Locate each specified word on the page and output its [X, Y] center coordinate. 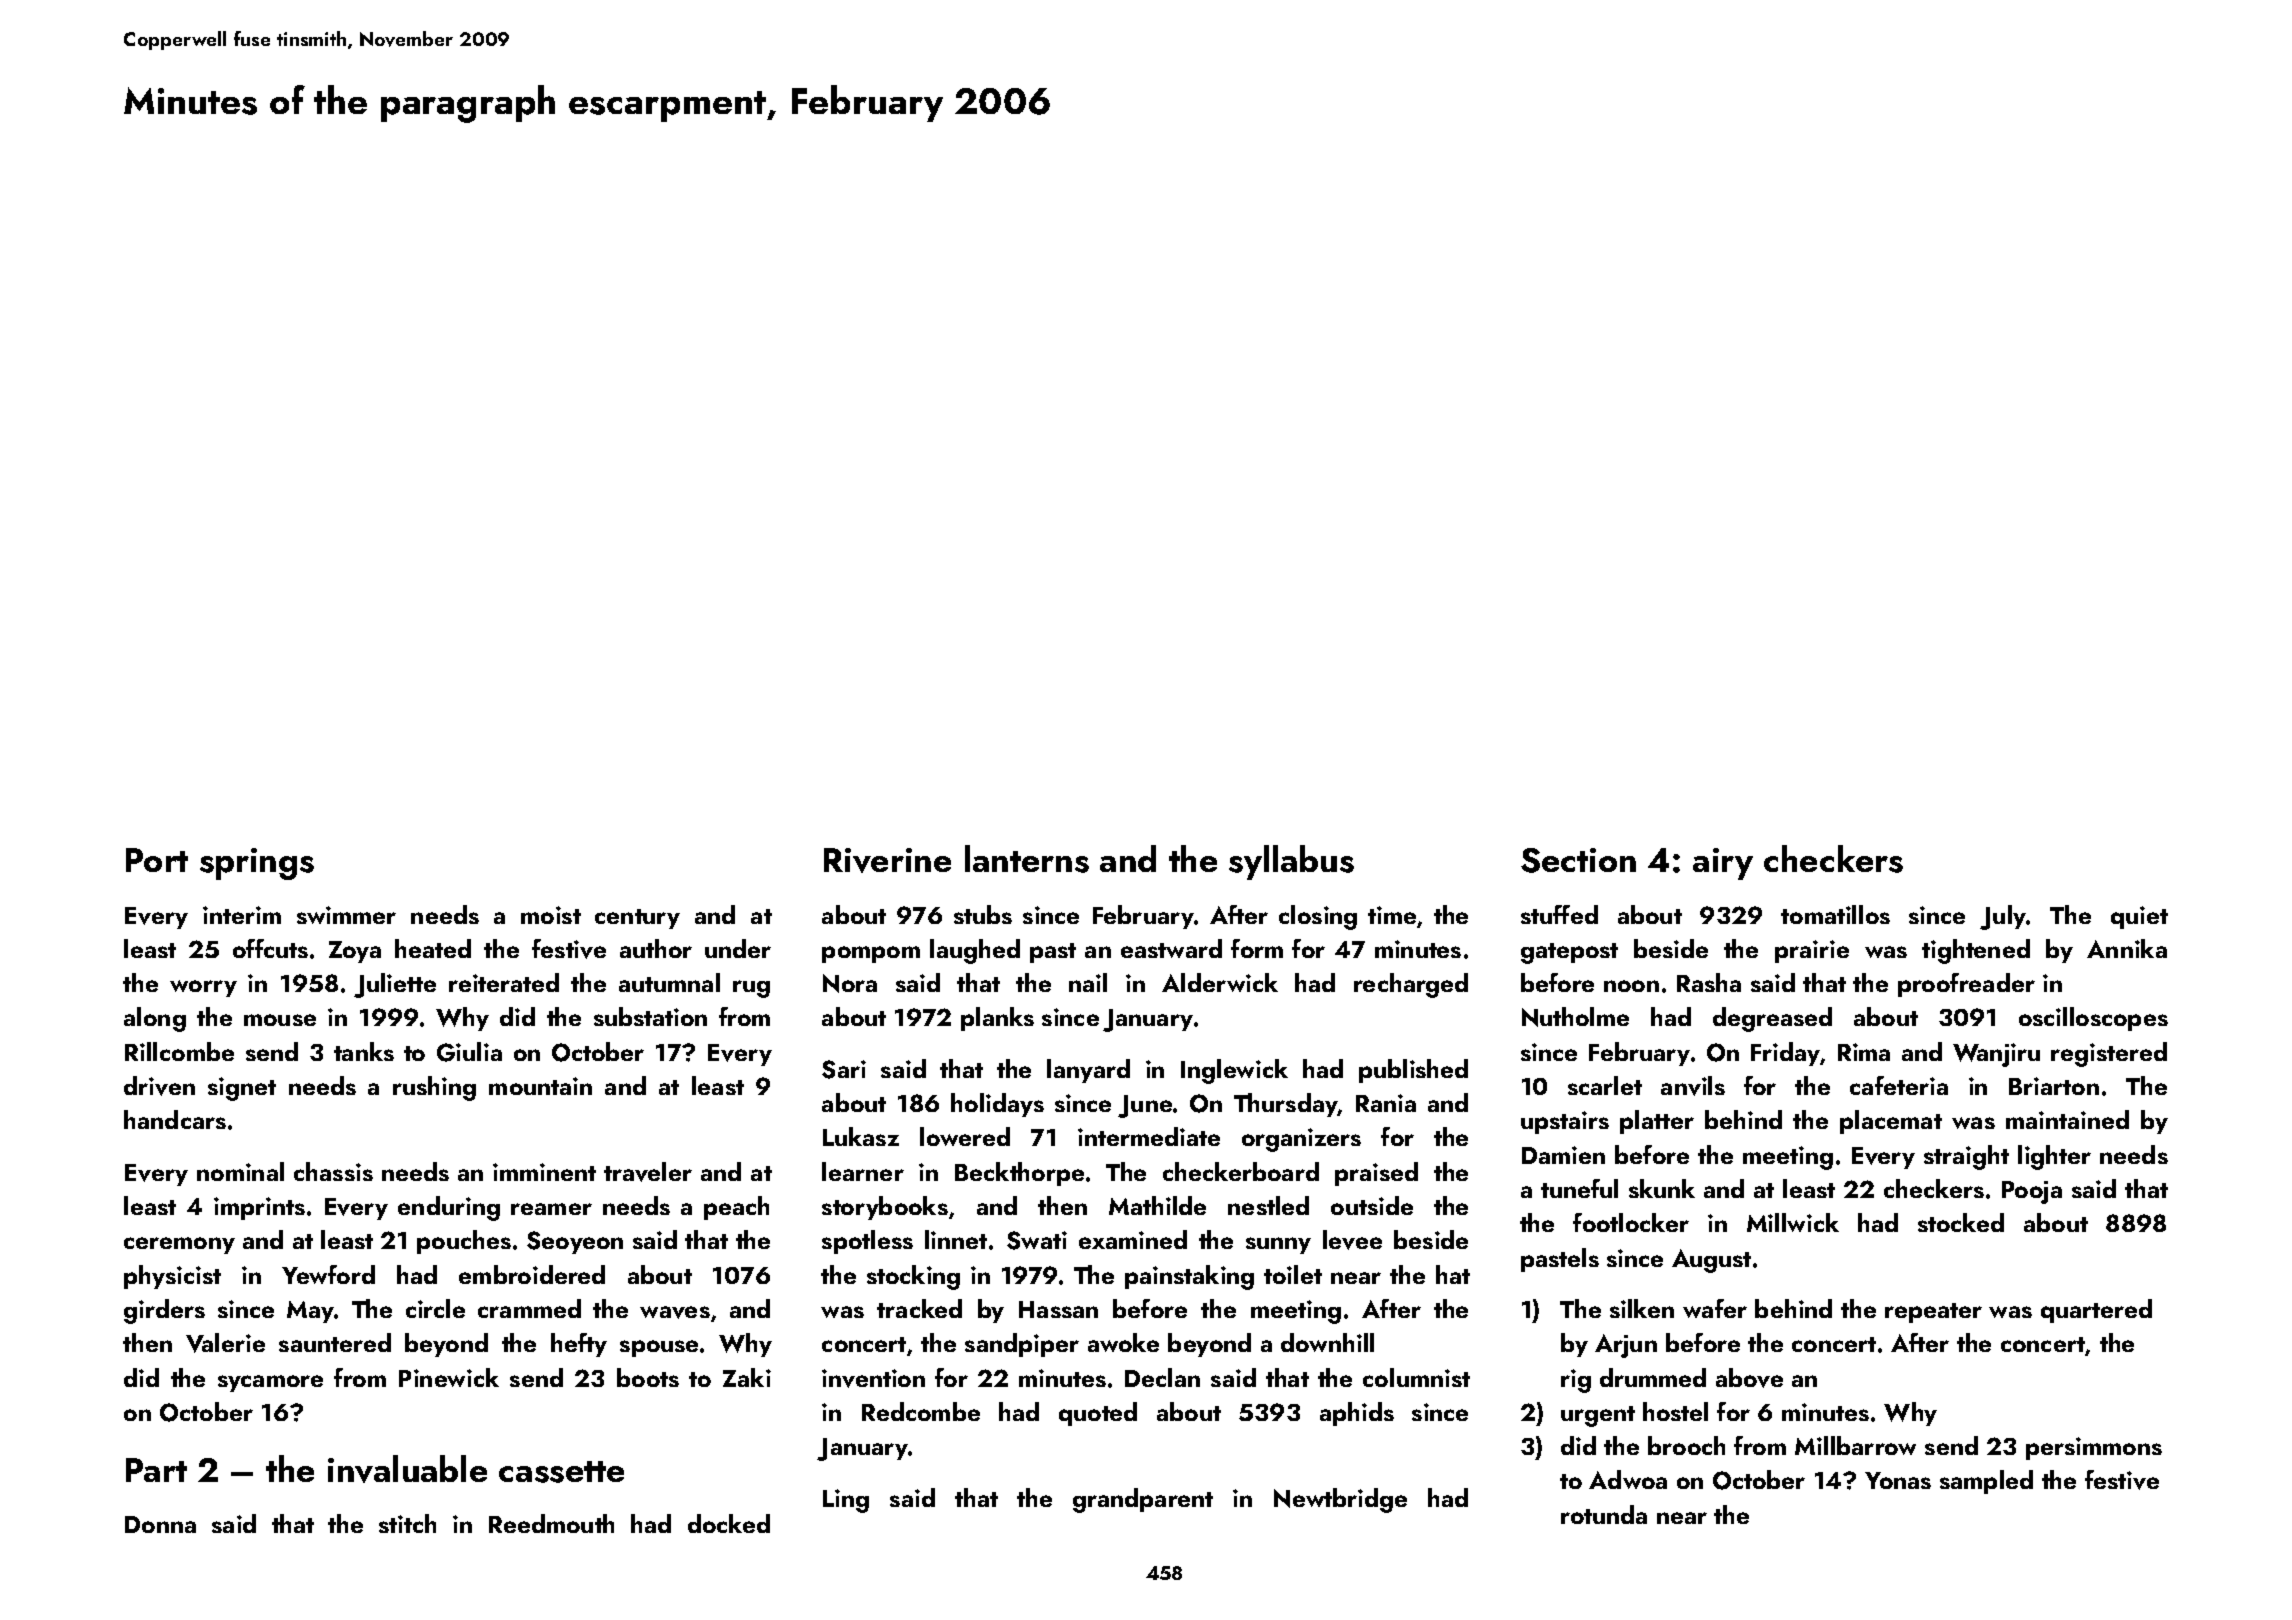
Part [156, 1470]
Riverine [887, 860]
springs [257, 864]
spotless [867, 1242]
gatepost [1569, 953]
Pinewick [449, 1377]
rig [1576, 1381]
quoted [1098, 1414]
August [1711, 1261]
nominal [240, 1171]
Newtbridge [1340, 1500]
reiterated [504, 982]
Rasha [1709, 982]
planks [997, 1019]
